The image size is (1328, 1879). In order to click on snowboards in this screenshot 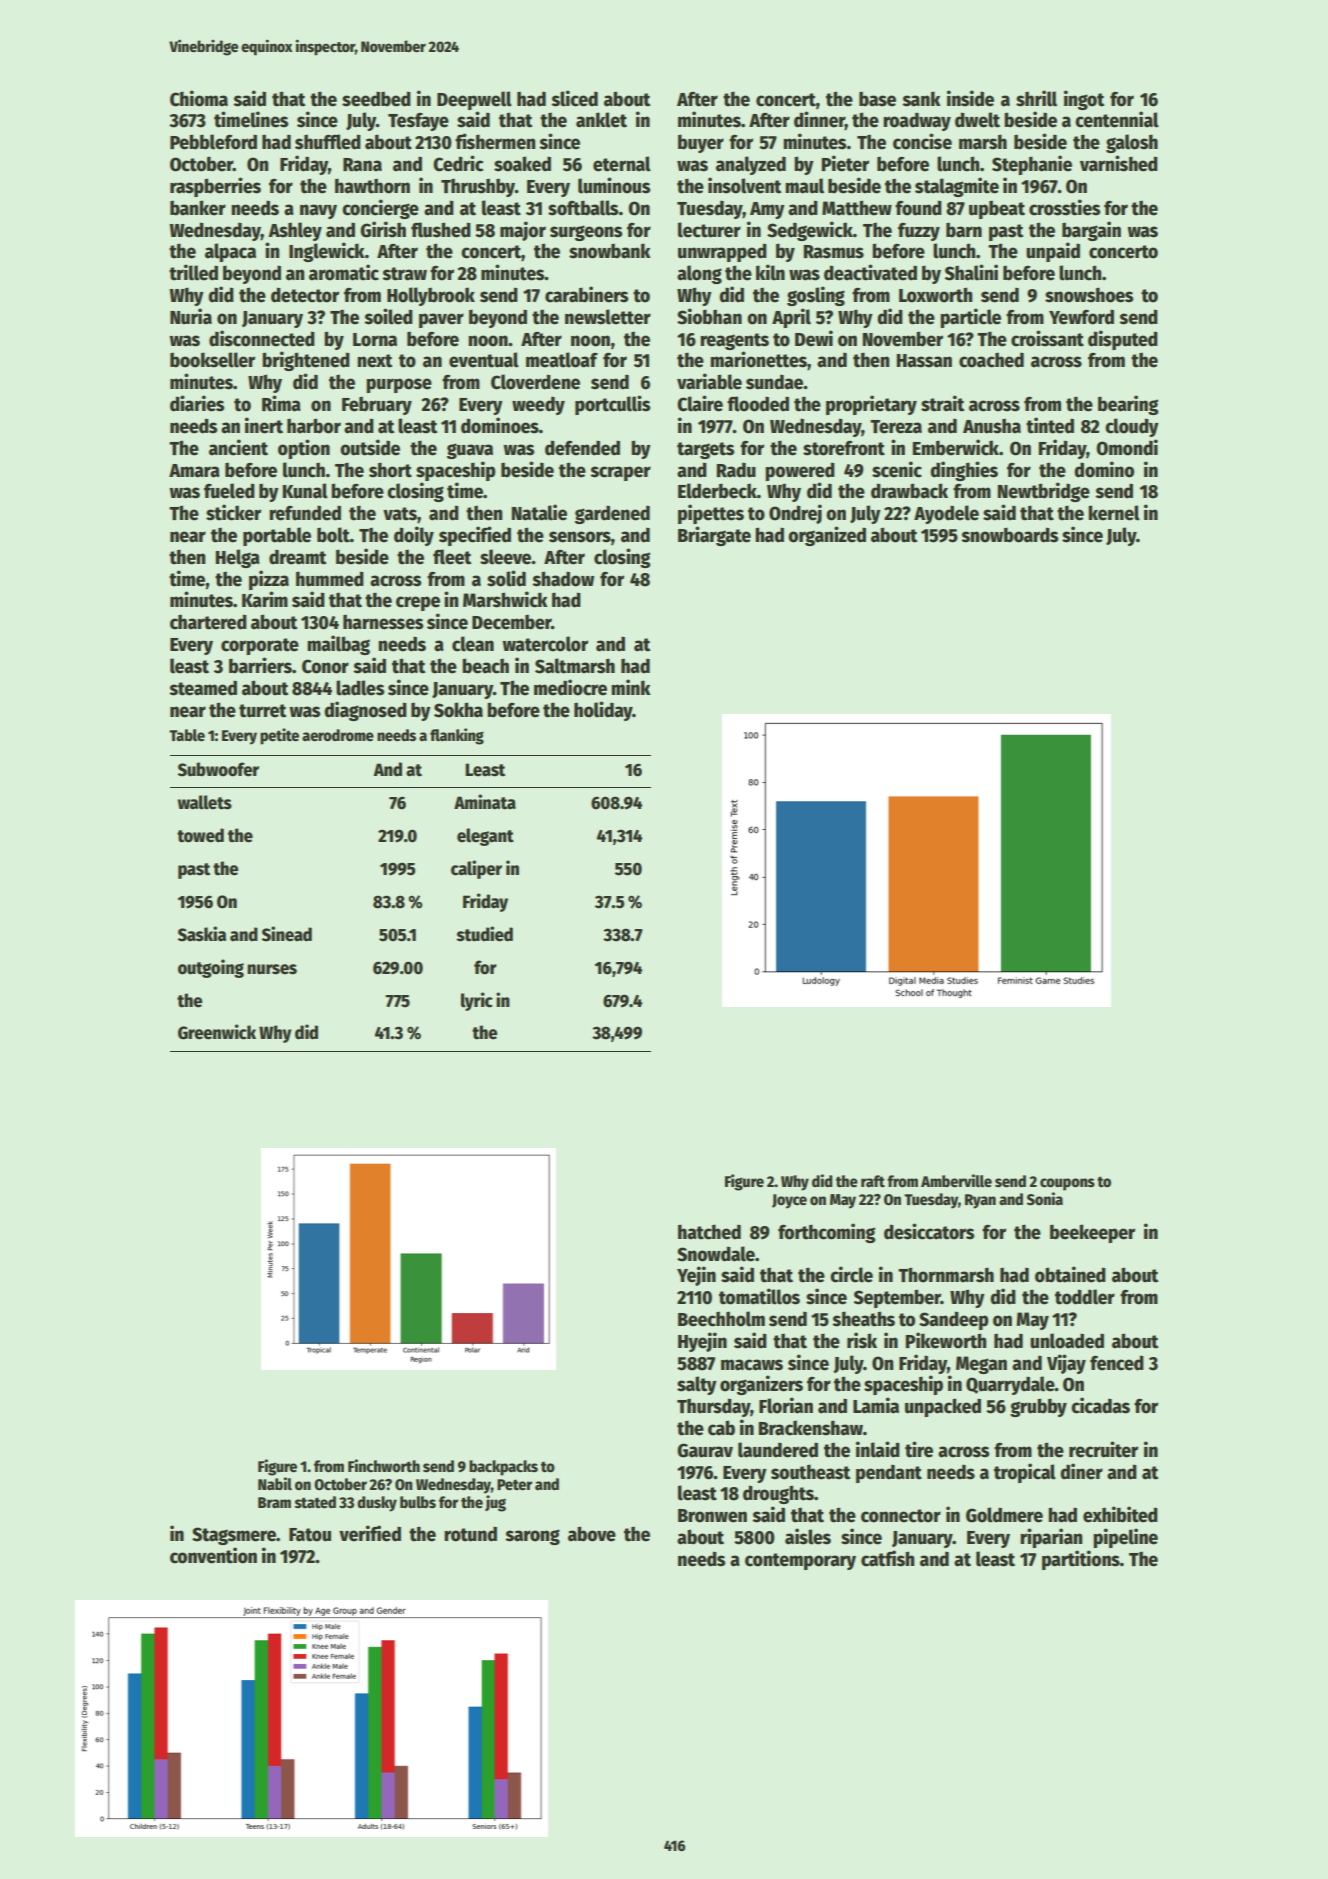, I will do `click(1010, 535)`.
